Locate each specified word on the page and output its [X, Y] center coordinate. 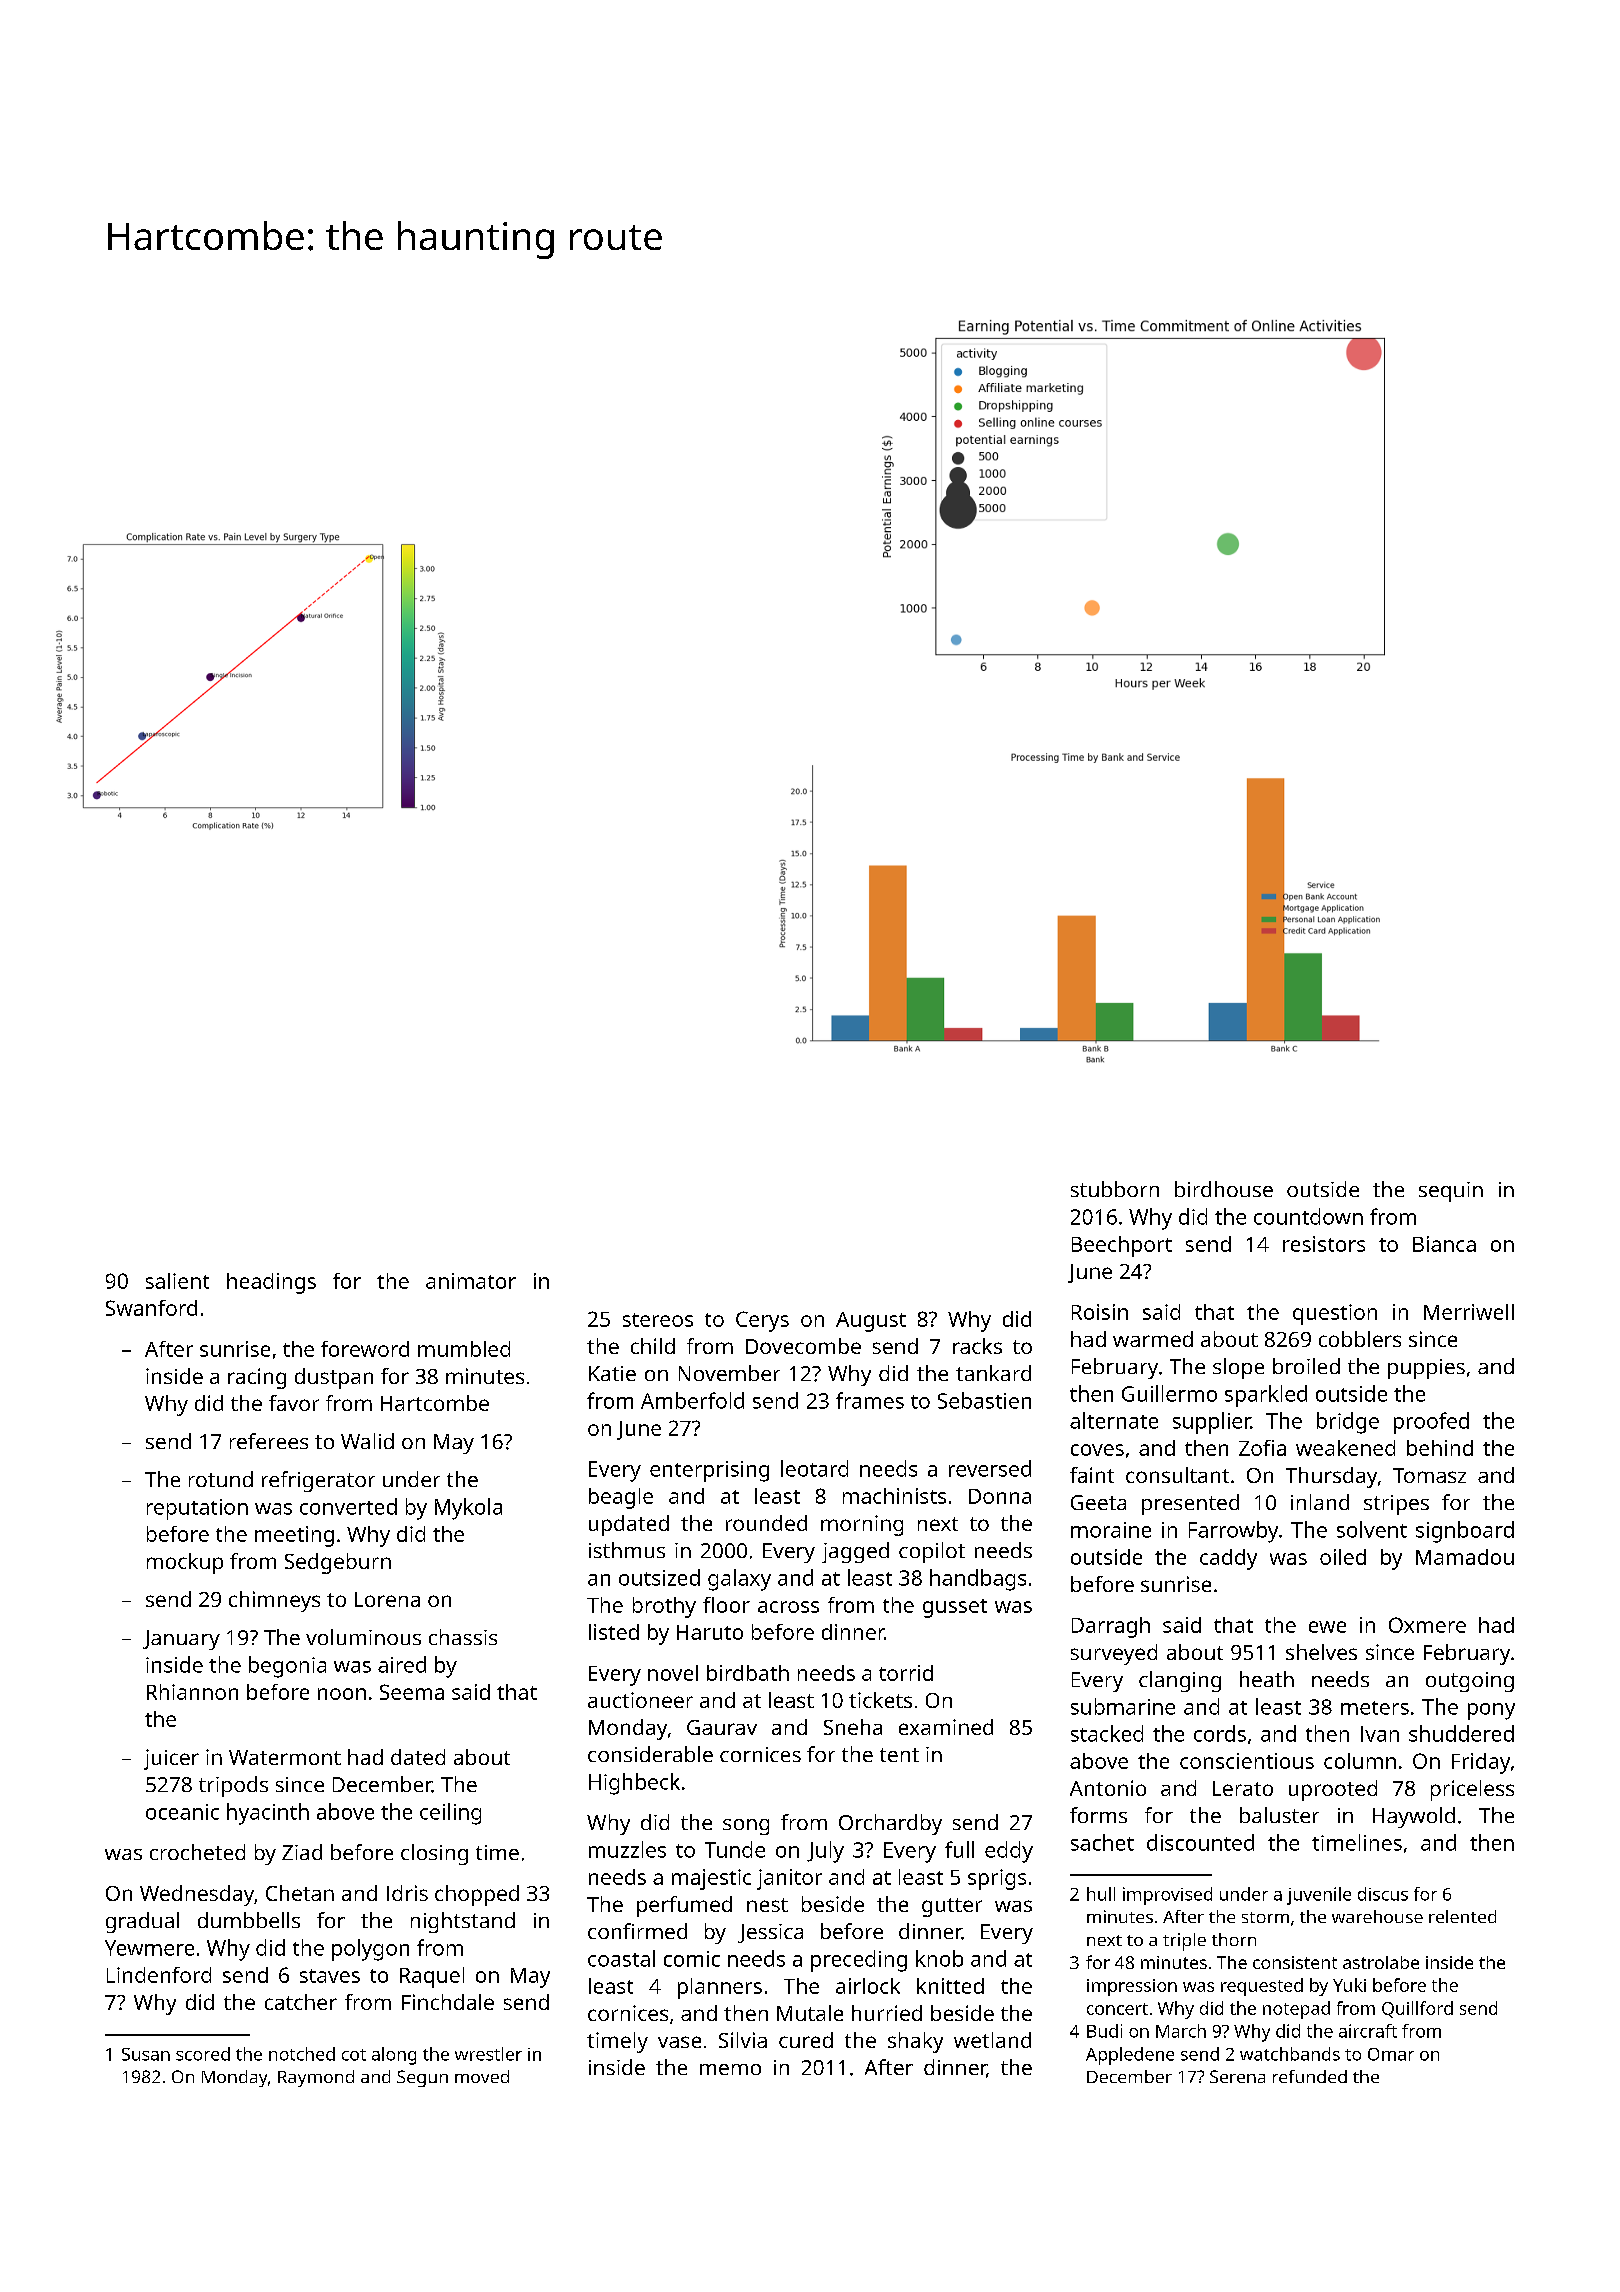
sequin [1451, 1192]
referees [269, 1441]
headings [271, 1283]
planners [720, 1988]
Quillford [1417, 2009]
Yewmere [149, 1948]
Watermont [285, 1757]
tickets [880, 1700]
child [653, 1346]
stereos [658, 1320]
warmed [1153, 1339]
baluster [1279, 1815]
